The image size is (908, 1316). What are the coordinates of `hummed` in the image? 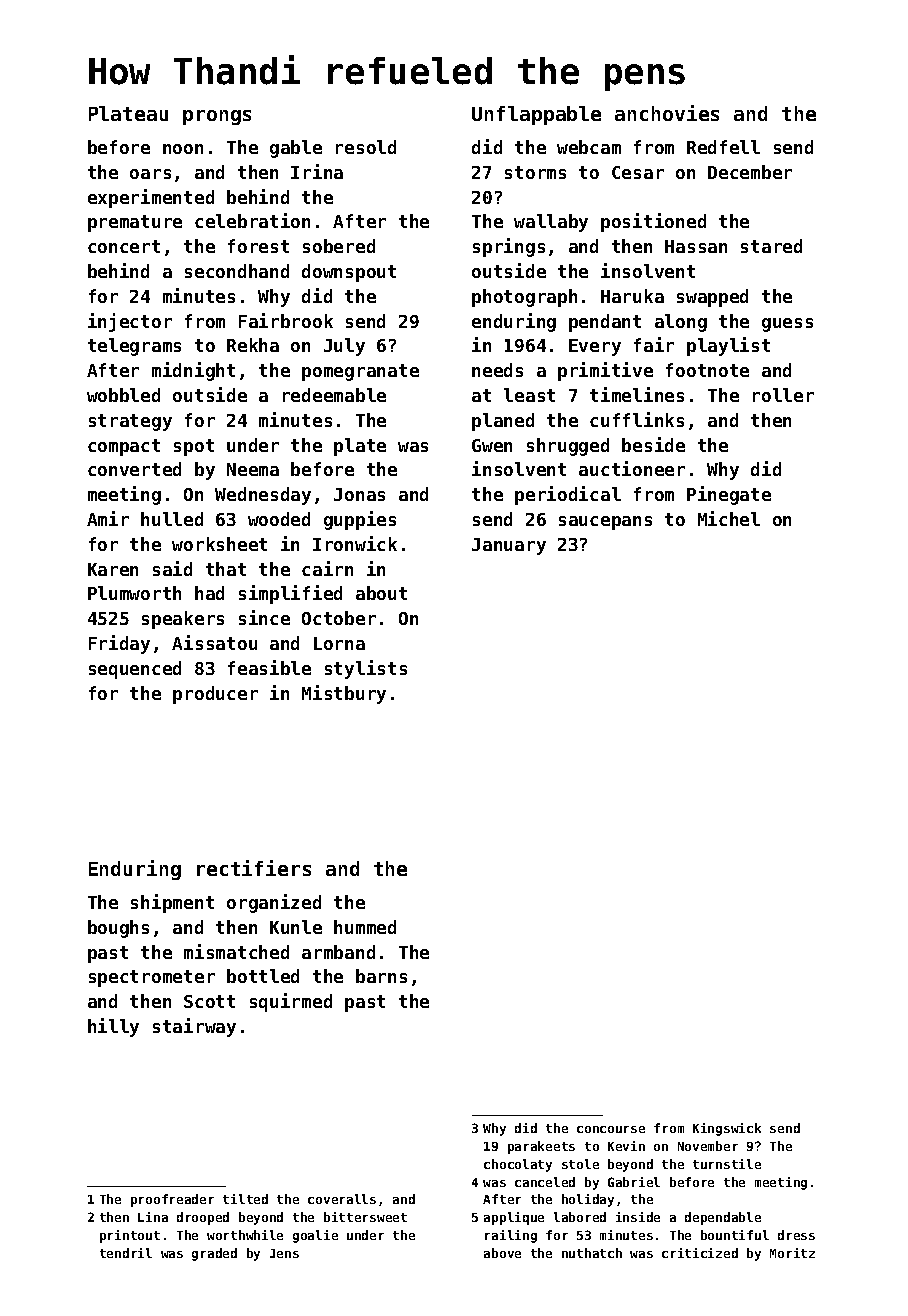 It's located at (365, 927).
